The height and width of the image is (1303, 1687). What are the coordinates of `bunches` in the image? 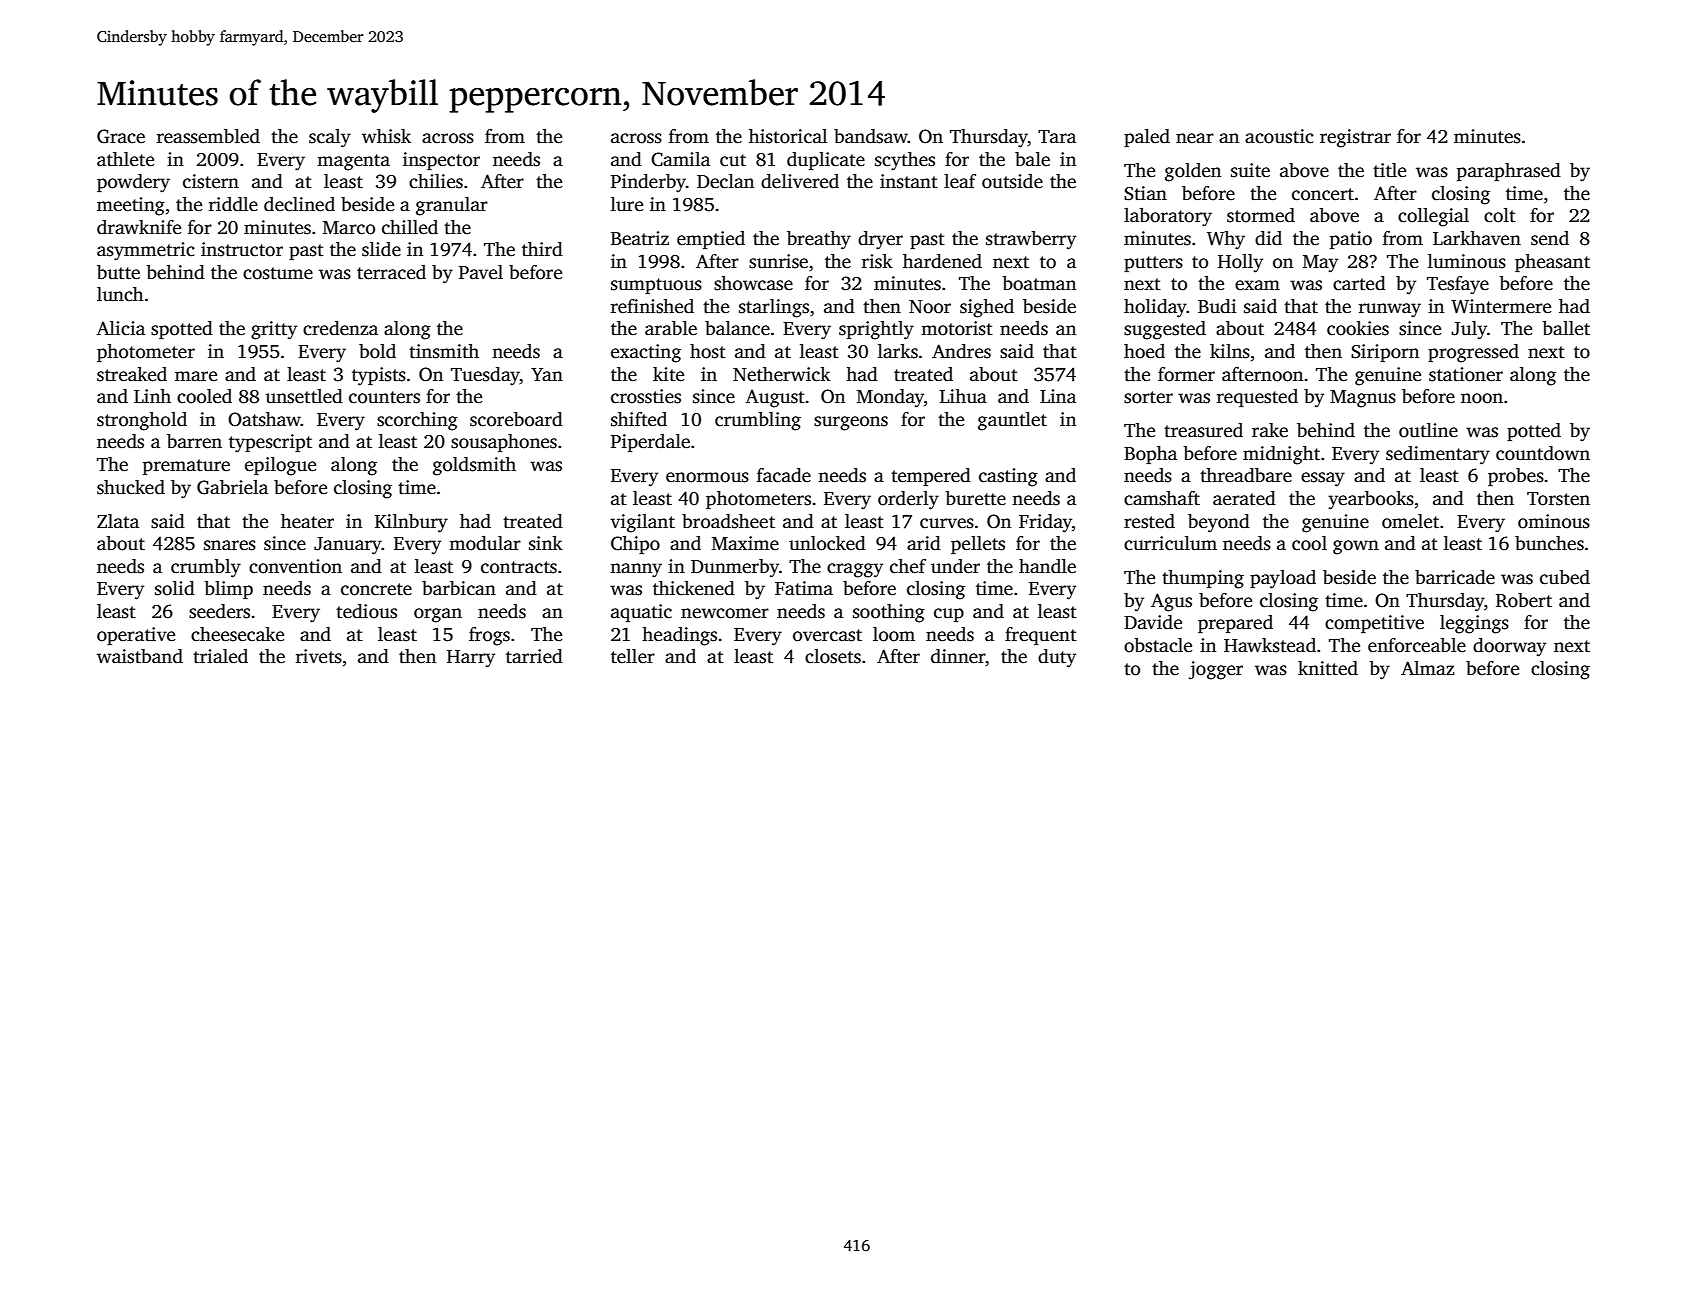 It's located at (1549, 543).
